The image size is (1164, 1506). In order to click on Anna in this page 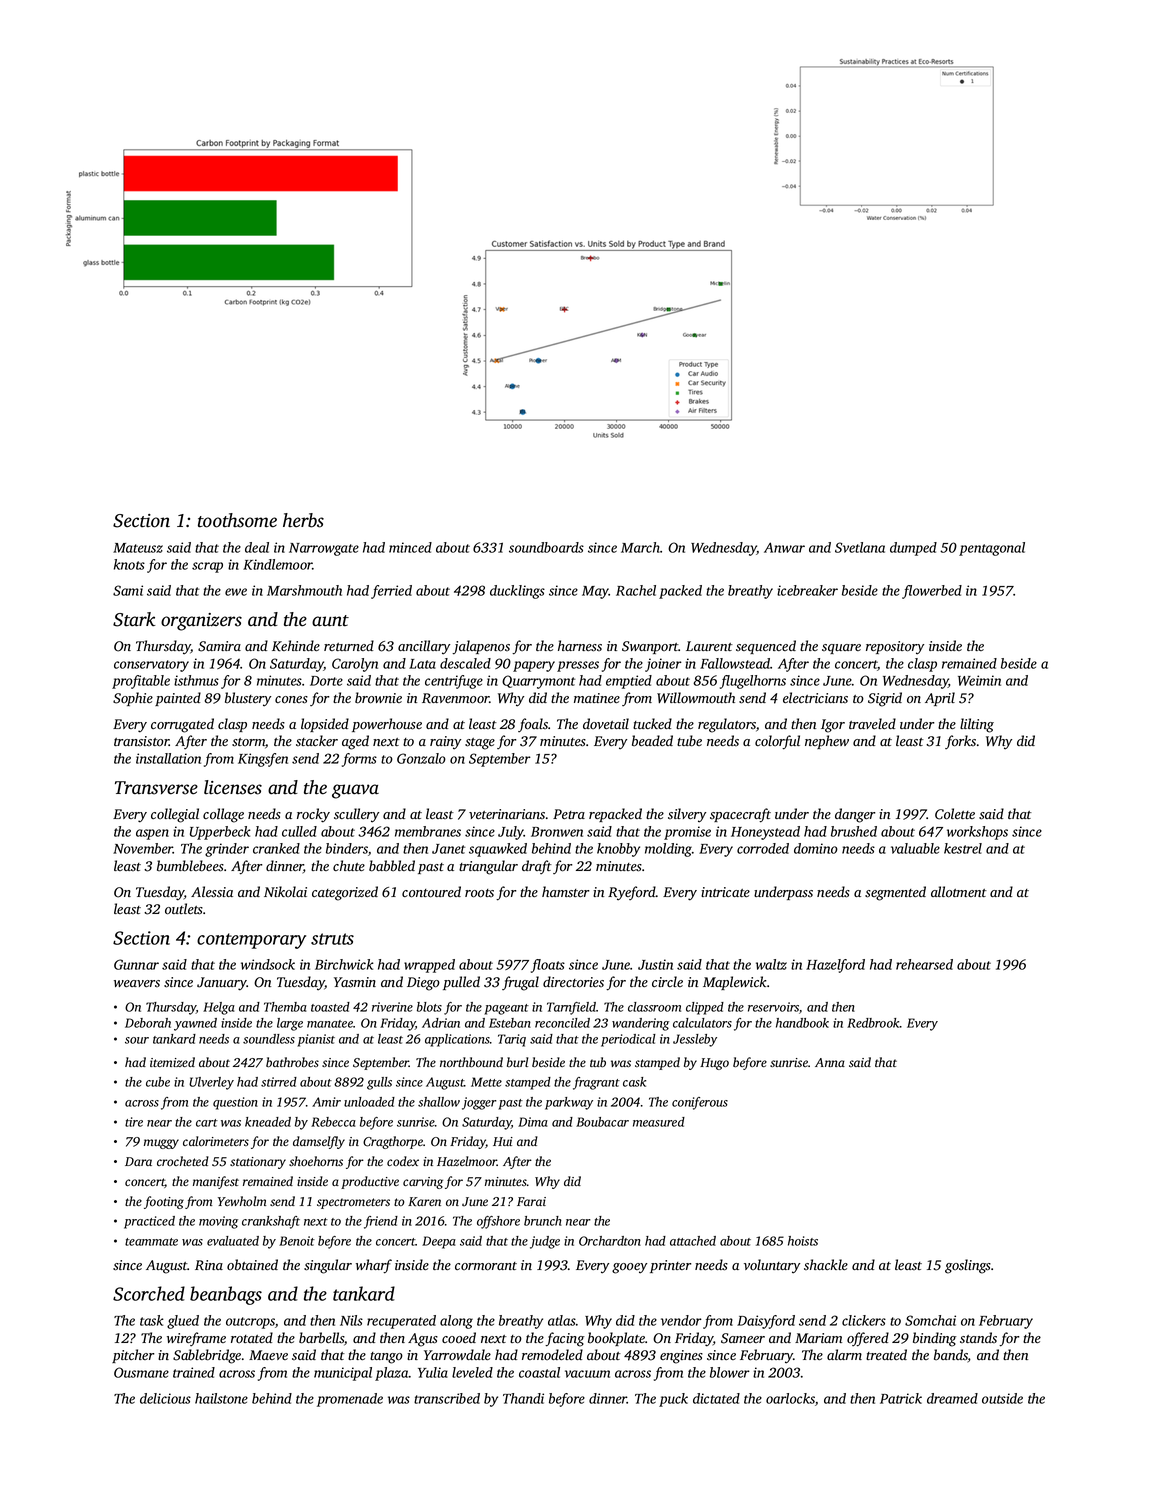, I will do `click(830, 1062)`.
